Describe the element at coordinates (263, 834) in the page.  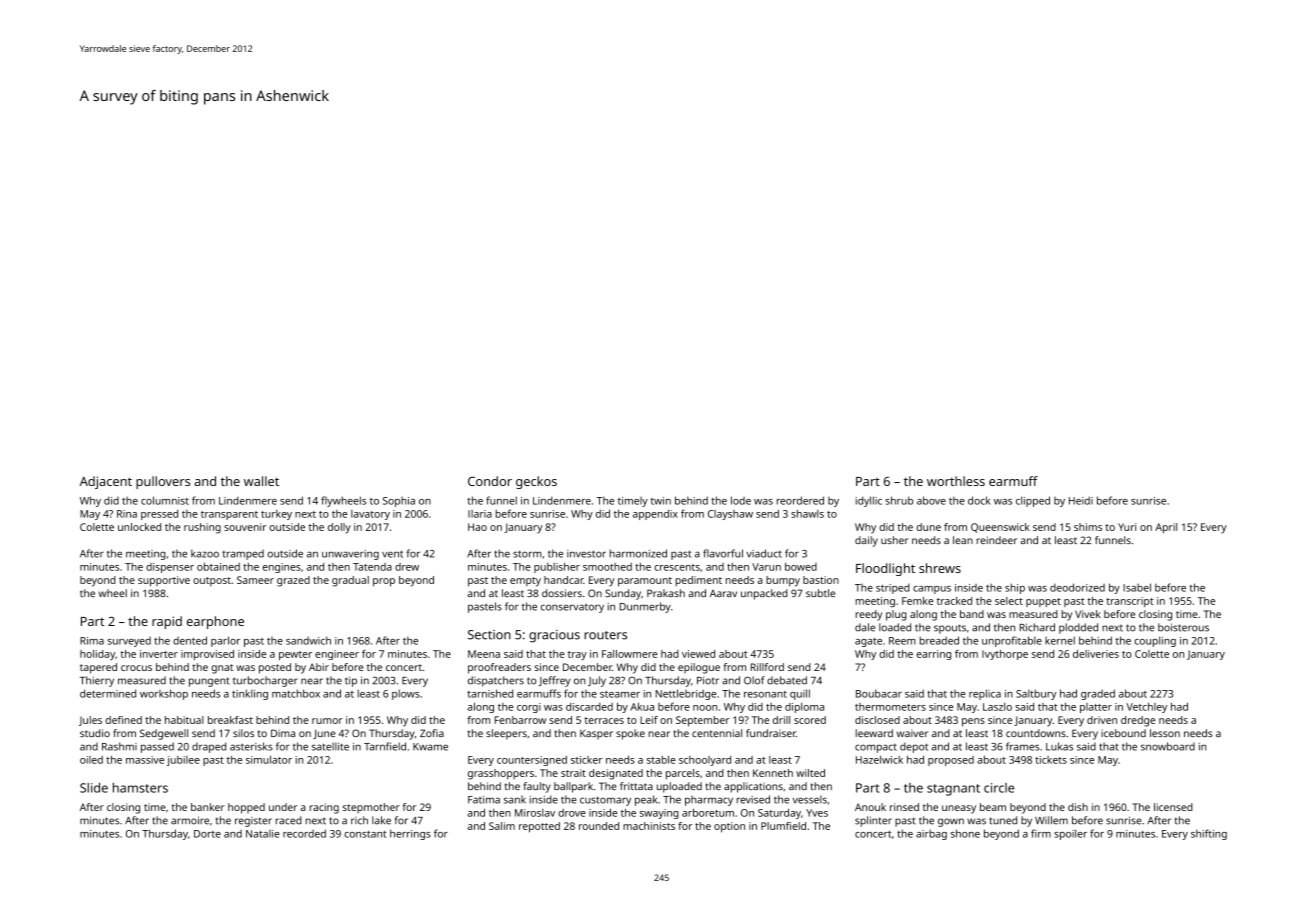
I see `Natalie` at that location.
